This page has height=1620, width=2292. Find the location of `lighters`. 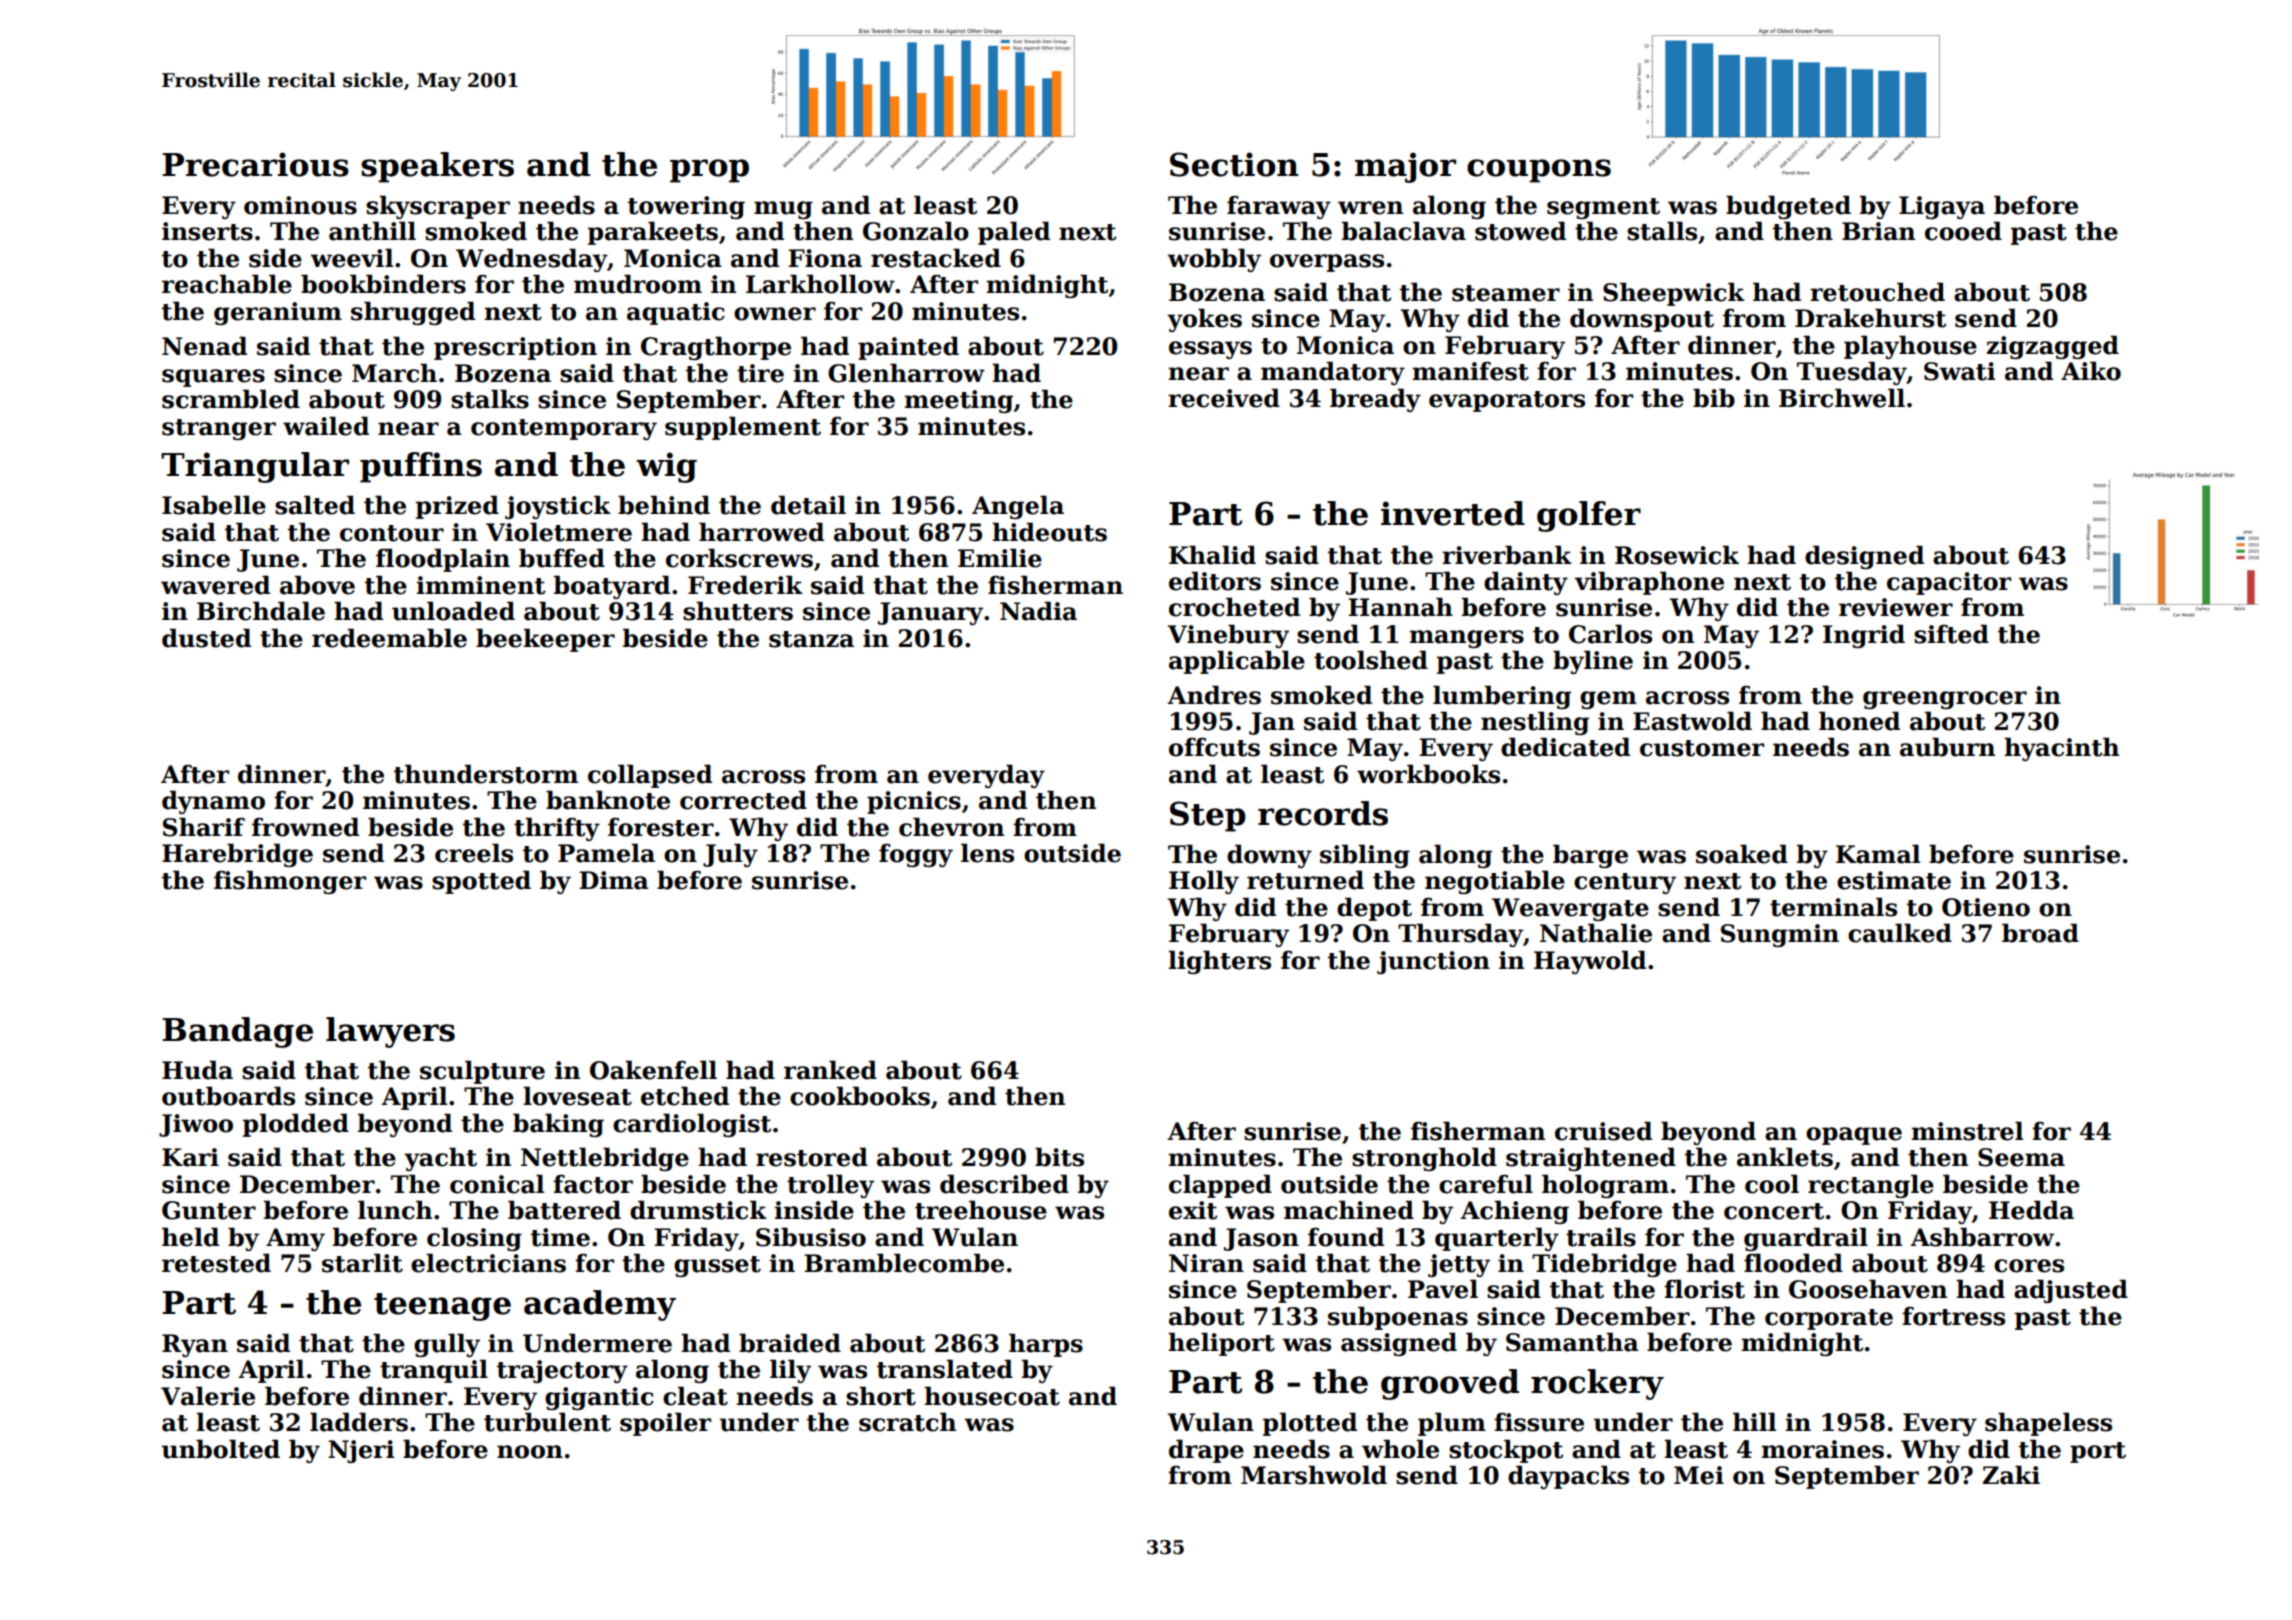

lighters is located at coordinates (1219, 962).
